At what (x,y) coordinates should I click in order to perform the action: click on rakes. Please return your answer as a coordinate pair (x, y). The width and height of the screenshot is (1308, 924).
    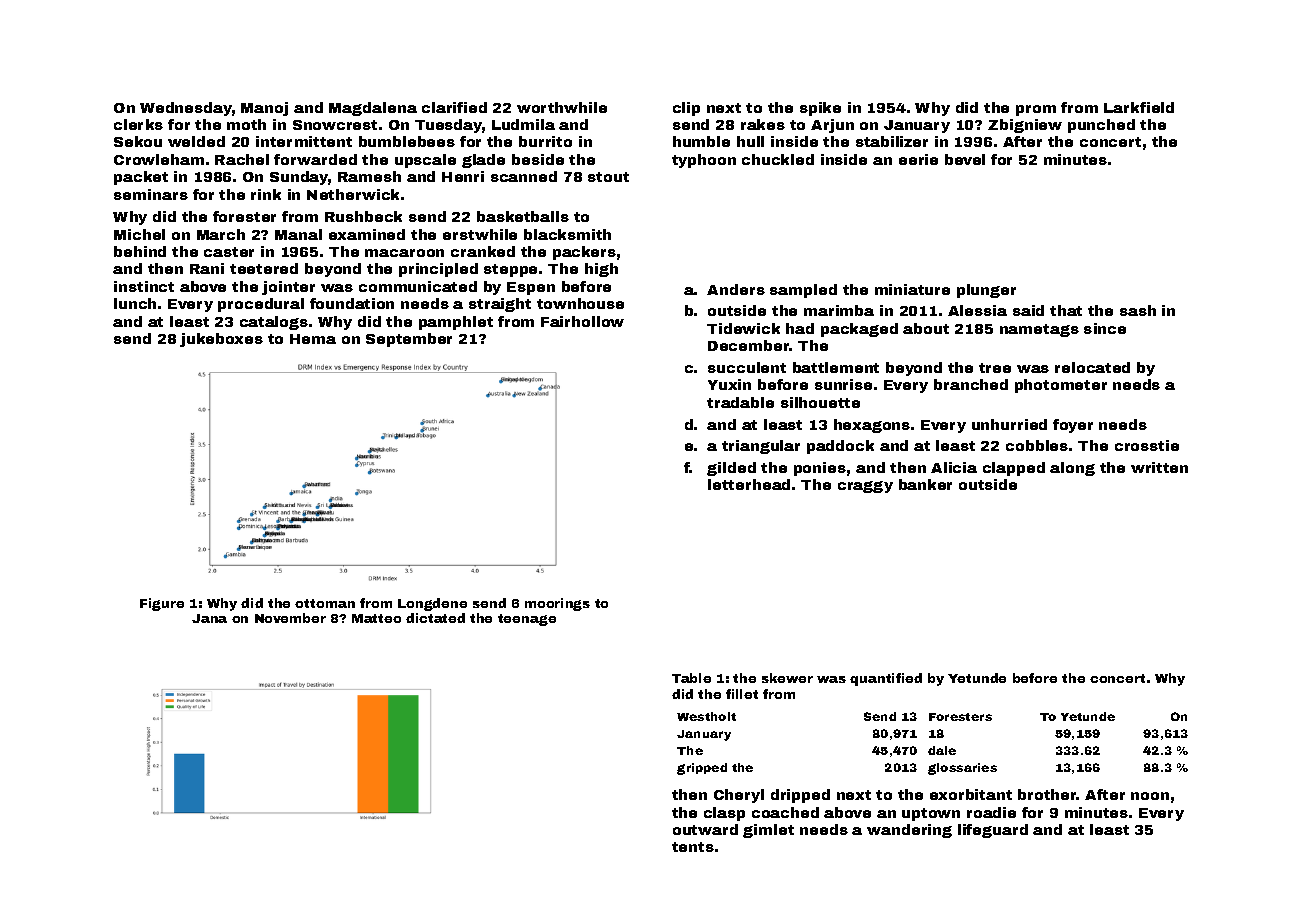
    Looking at the image, I should click on (763, 124).
